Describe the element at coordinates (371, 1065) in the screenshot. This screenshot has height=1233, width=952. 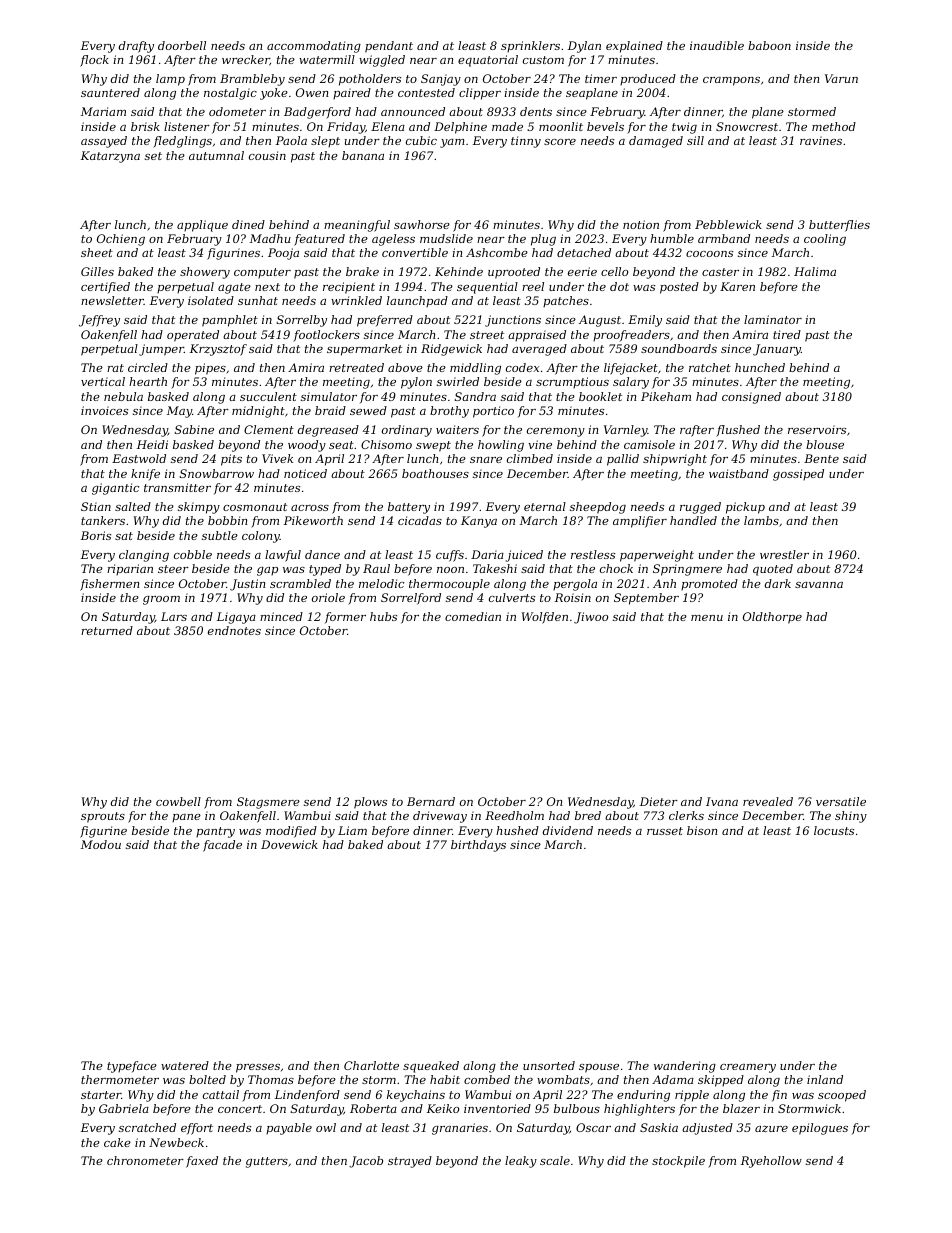
I see `Charlotte` at that location.
